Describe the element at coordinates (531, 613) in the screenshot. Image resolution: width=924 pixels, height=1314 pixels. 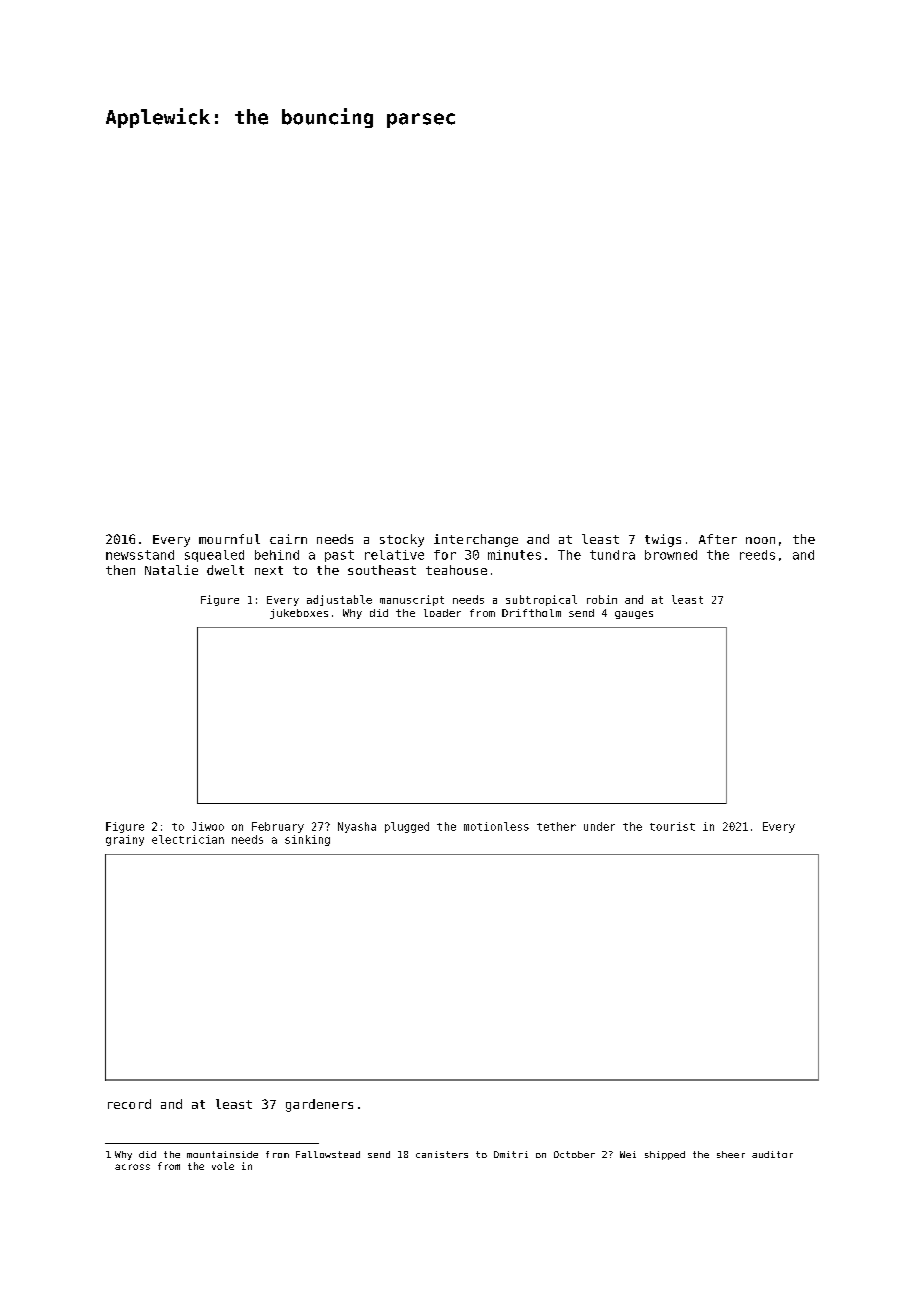
I see `Driftholm` at that location.
